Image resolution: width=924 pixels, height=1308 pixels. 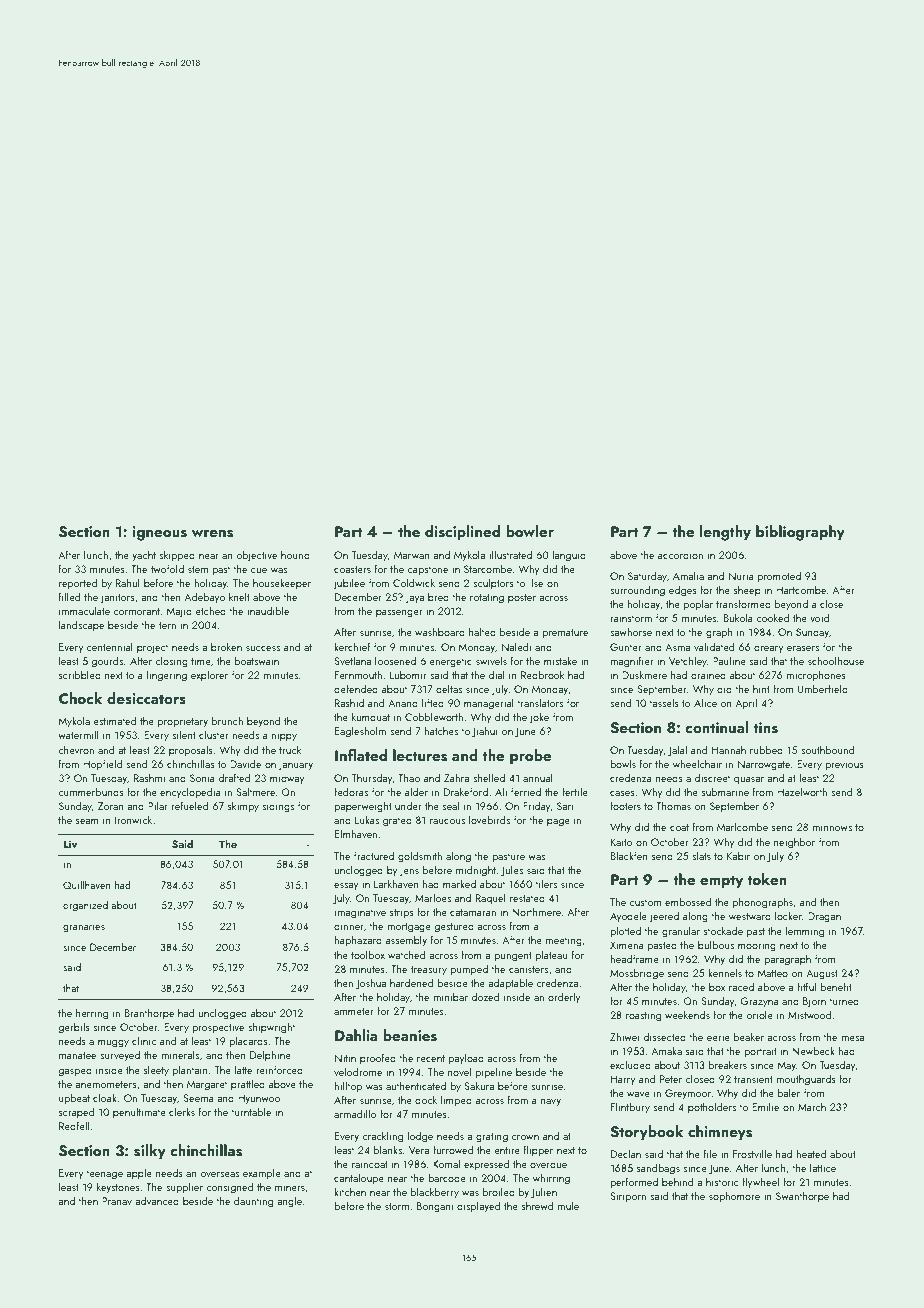 What do you see at coordinates (229, 1188) in the screenshot?
I see `consigned` at bounding box center [229, 1188].
